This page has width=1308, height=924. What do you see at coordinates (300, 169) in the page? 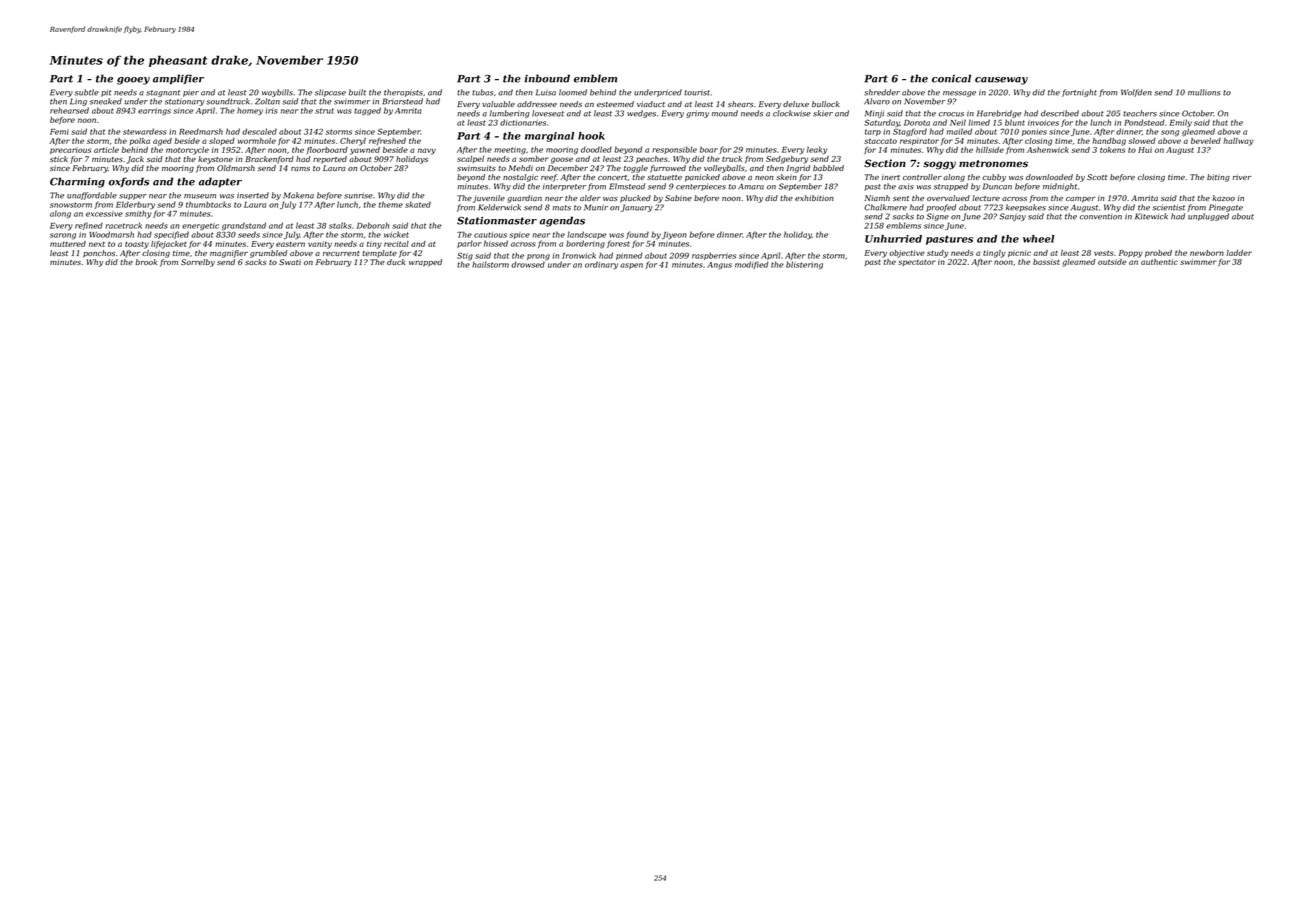
I see `rams` at bounding box center [300, 169].
